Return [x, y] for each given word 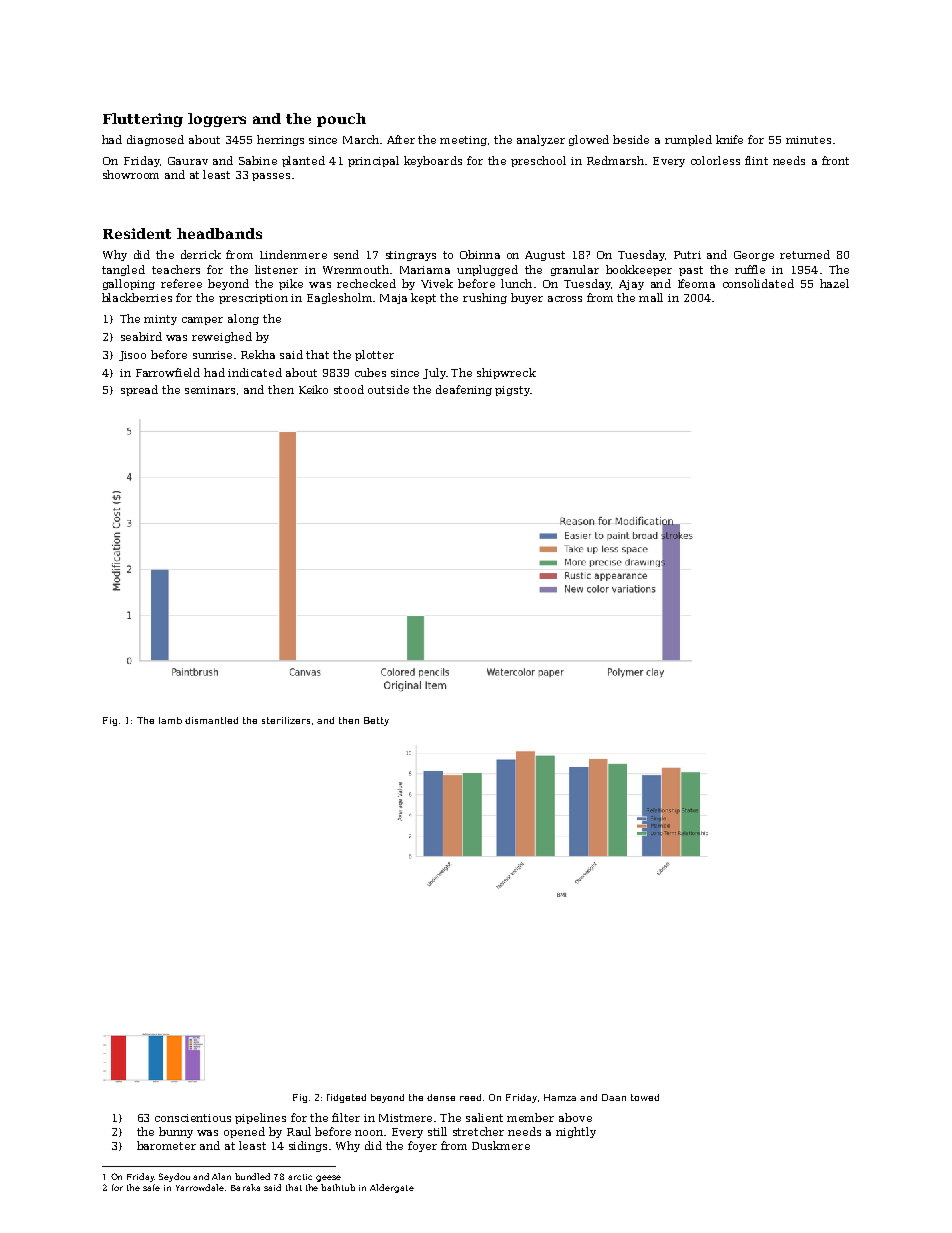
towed [645, 1097]
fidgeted [346, 1098]
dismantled [211, 720]
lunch [516, 283]
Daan [614, 1097]
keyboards [433, 161]
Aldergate [392, 1188]
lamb [170, 720]
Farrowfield [168, 372]
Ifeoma [696, 283]
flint [756, 160]
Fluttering [143, 120]
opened [244, 1132]
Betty [376, 721]
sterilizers [286, 720]
